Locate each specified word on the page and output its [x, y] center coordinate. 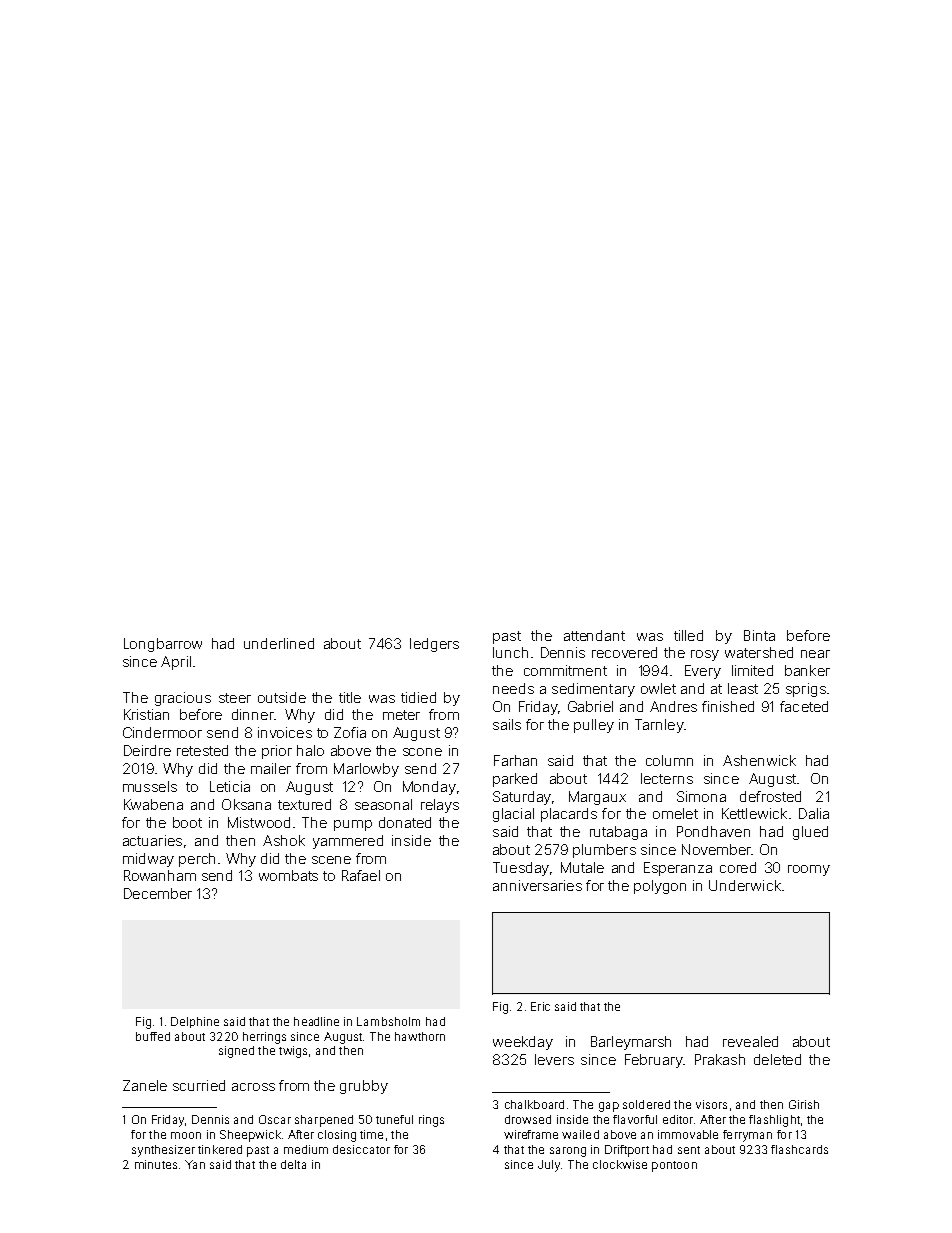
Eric [540, 1006]
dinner [253, 714]
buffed [153, 1036]
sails [507, 724]
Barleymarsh [631, 1043]
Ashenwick [759, 760]
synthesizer [163, 1151]
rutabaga [618, 833]
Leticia [230, 786]
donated [405, 822]
